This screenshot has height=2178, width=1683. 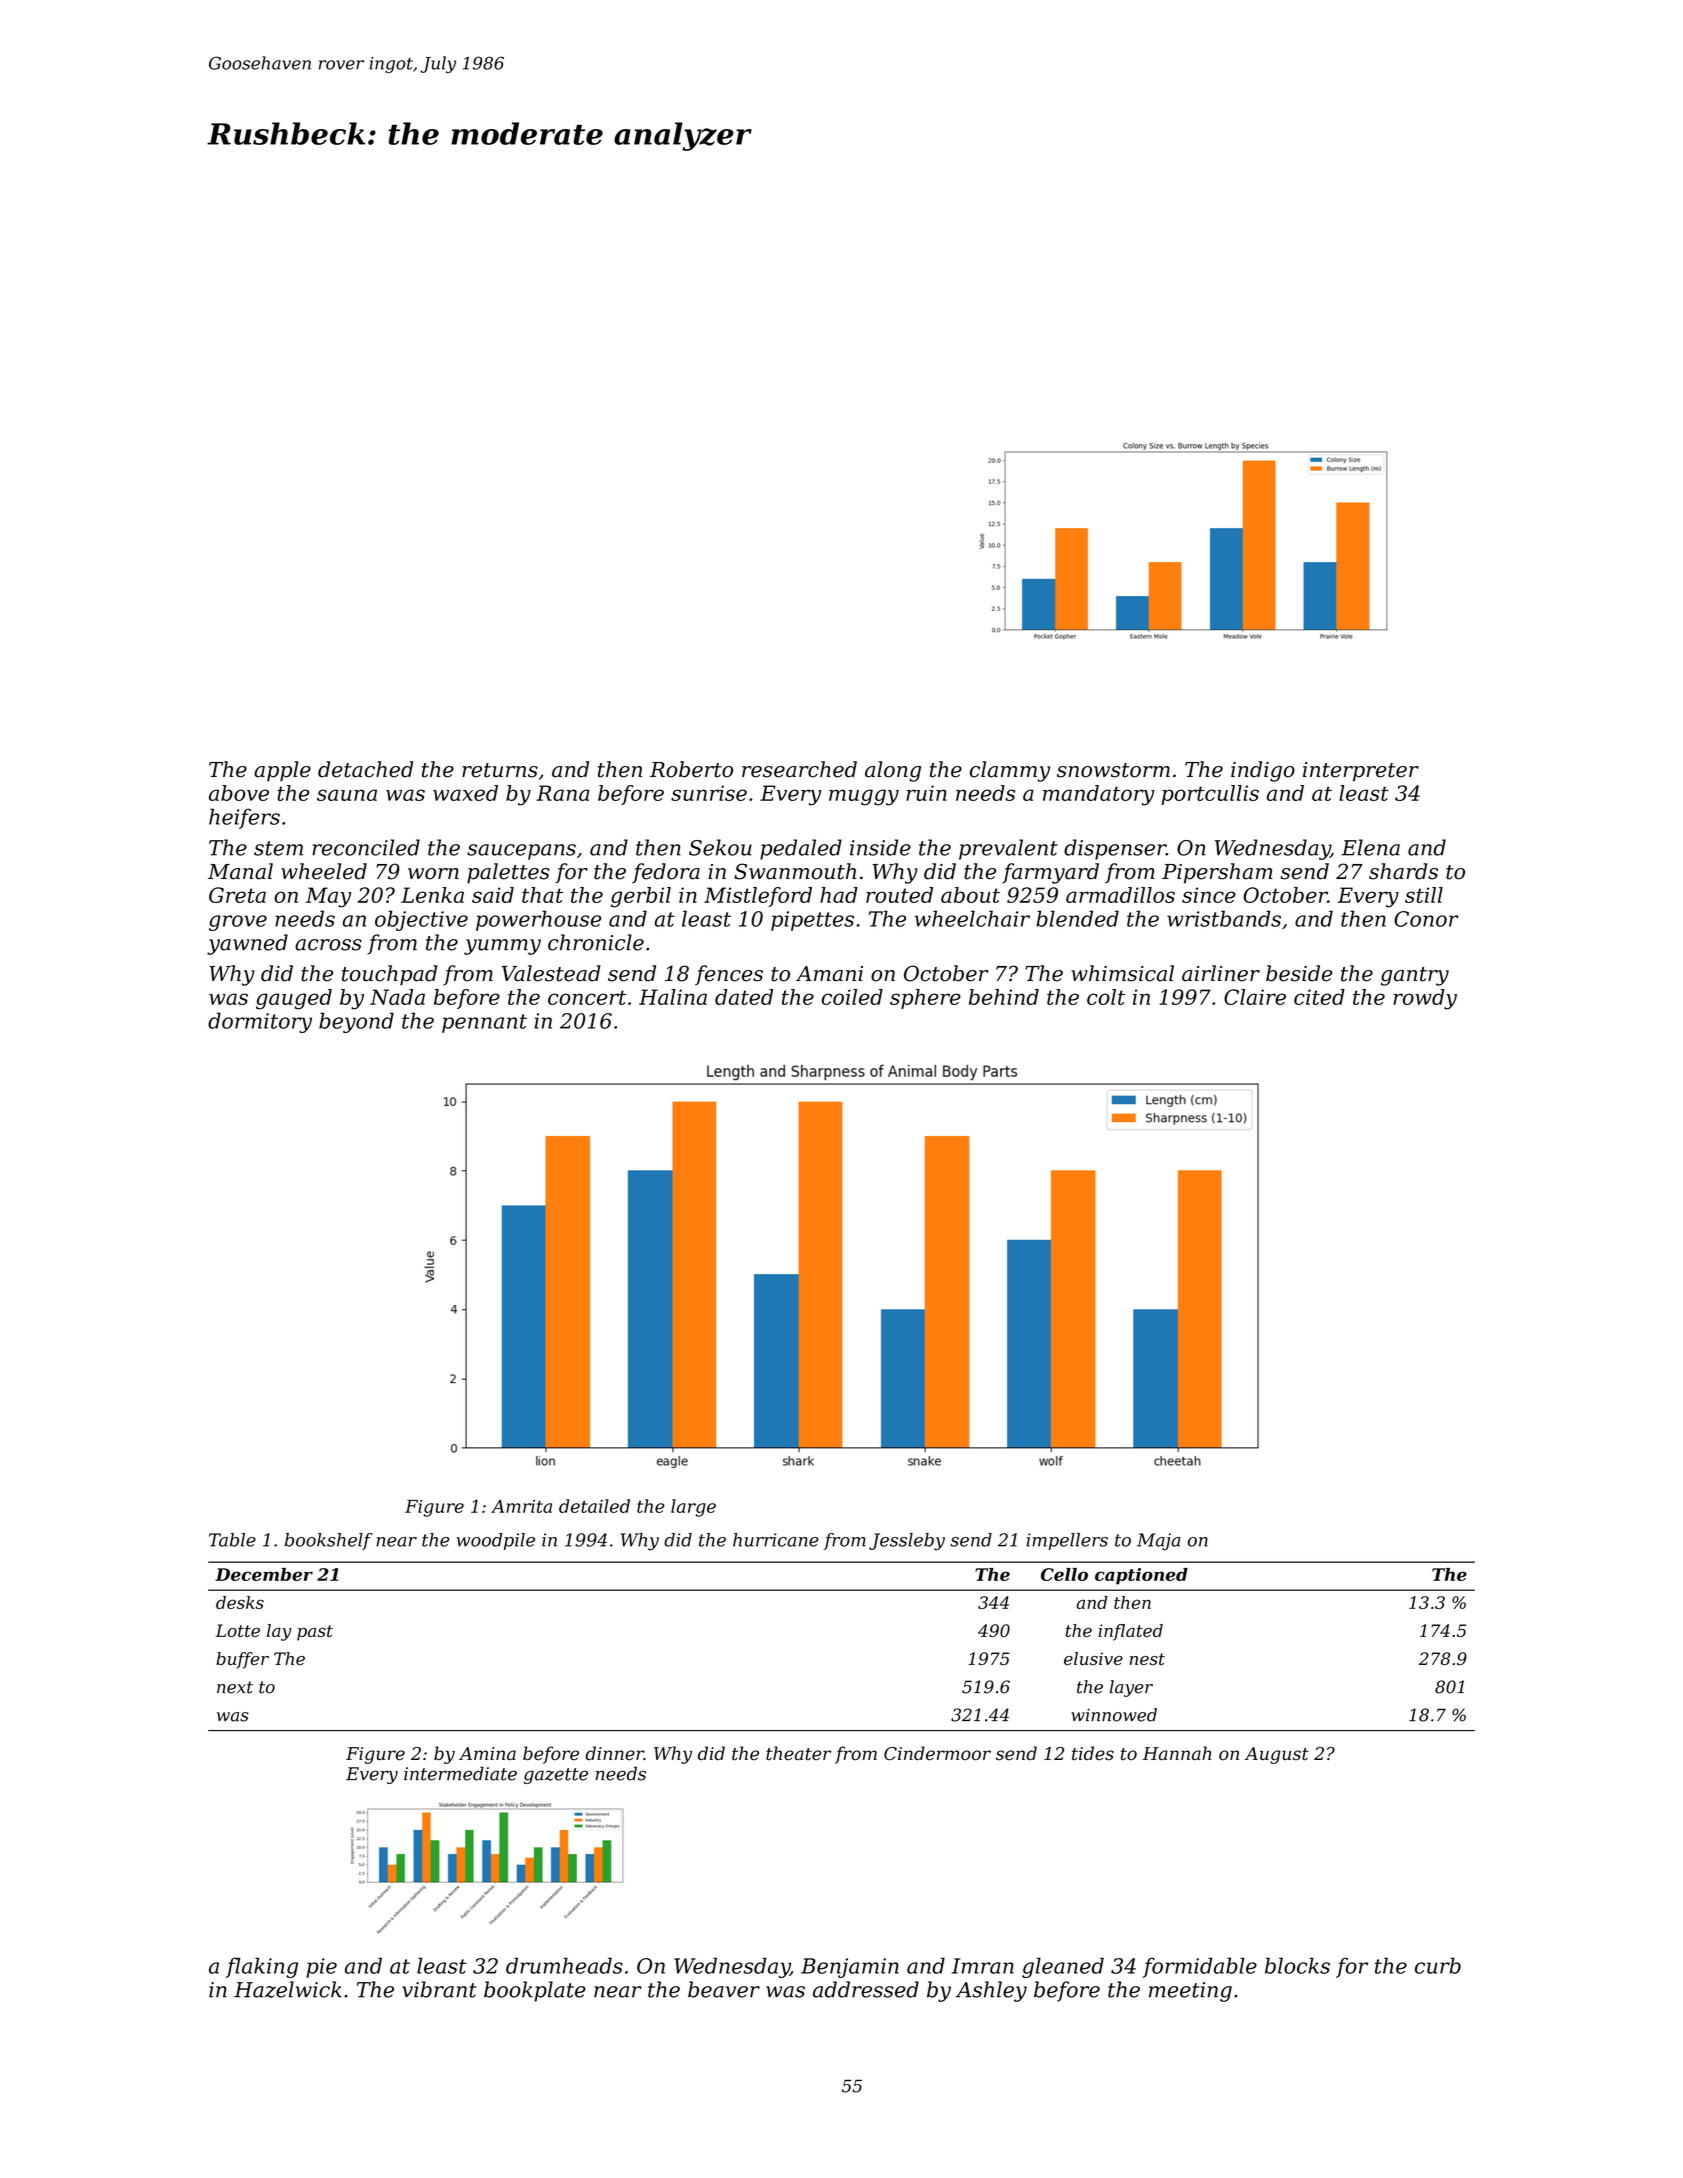 What do you see at coordinates (232, 1540) in the screenshot?
I see `Table` at bounding box center [232, 1540].
